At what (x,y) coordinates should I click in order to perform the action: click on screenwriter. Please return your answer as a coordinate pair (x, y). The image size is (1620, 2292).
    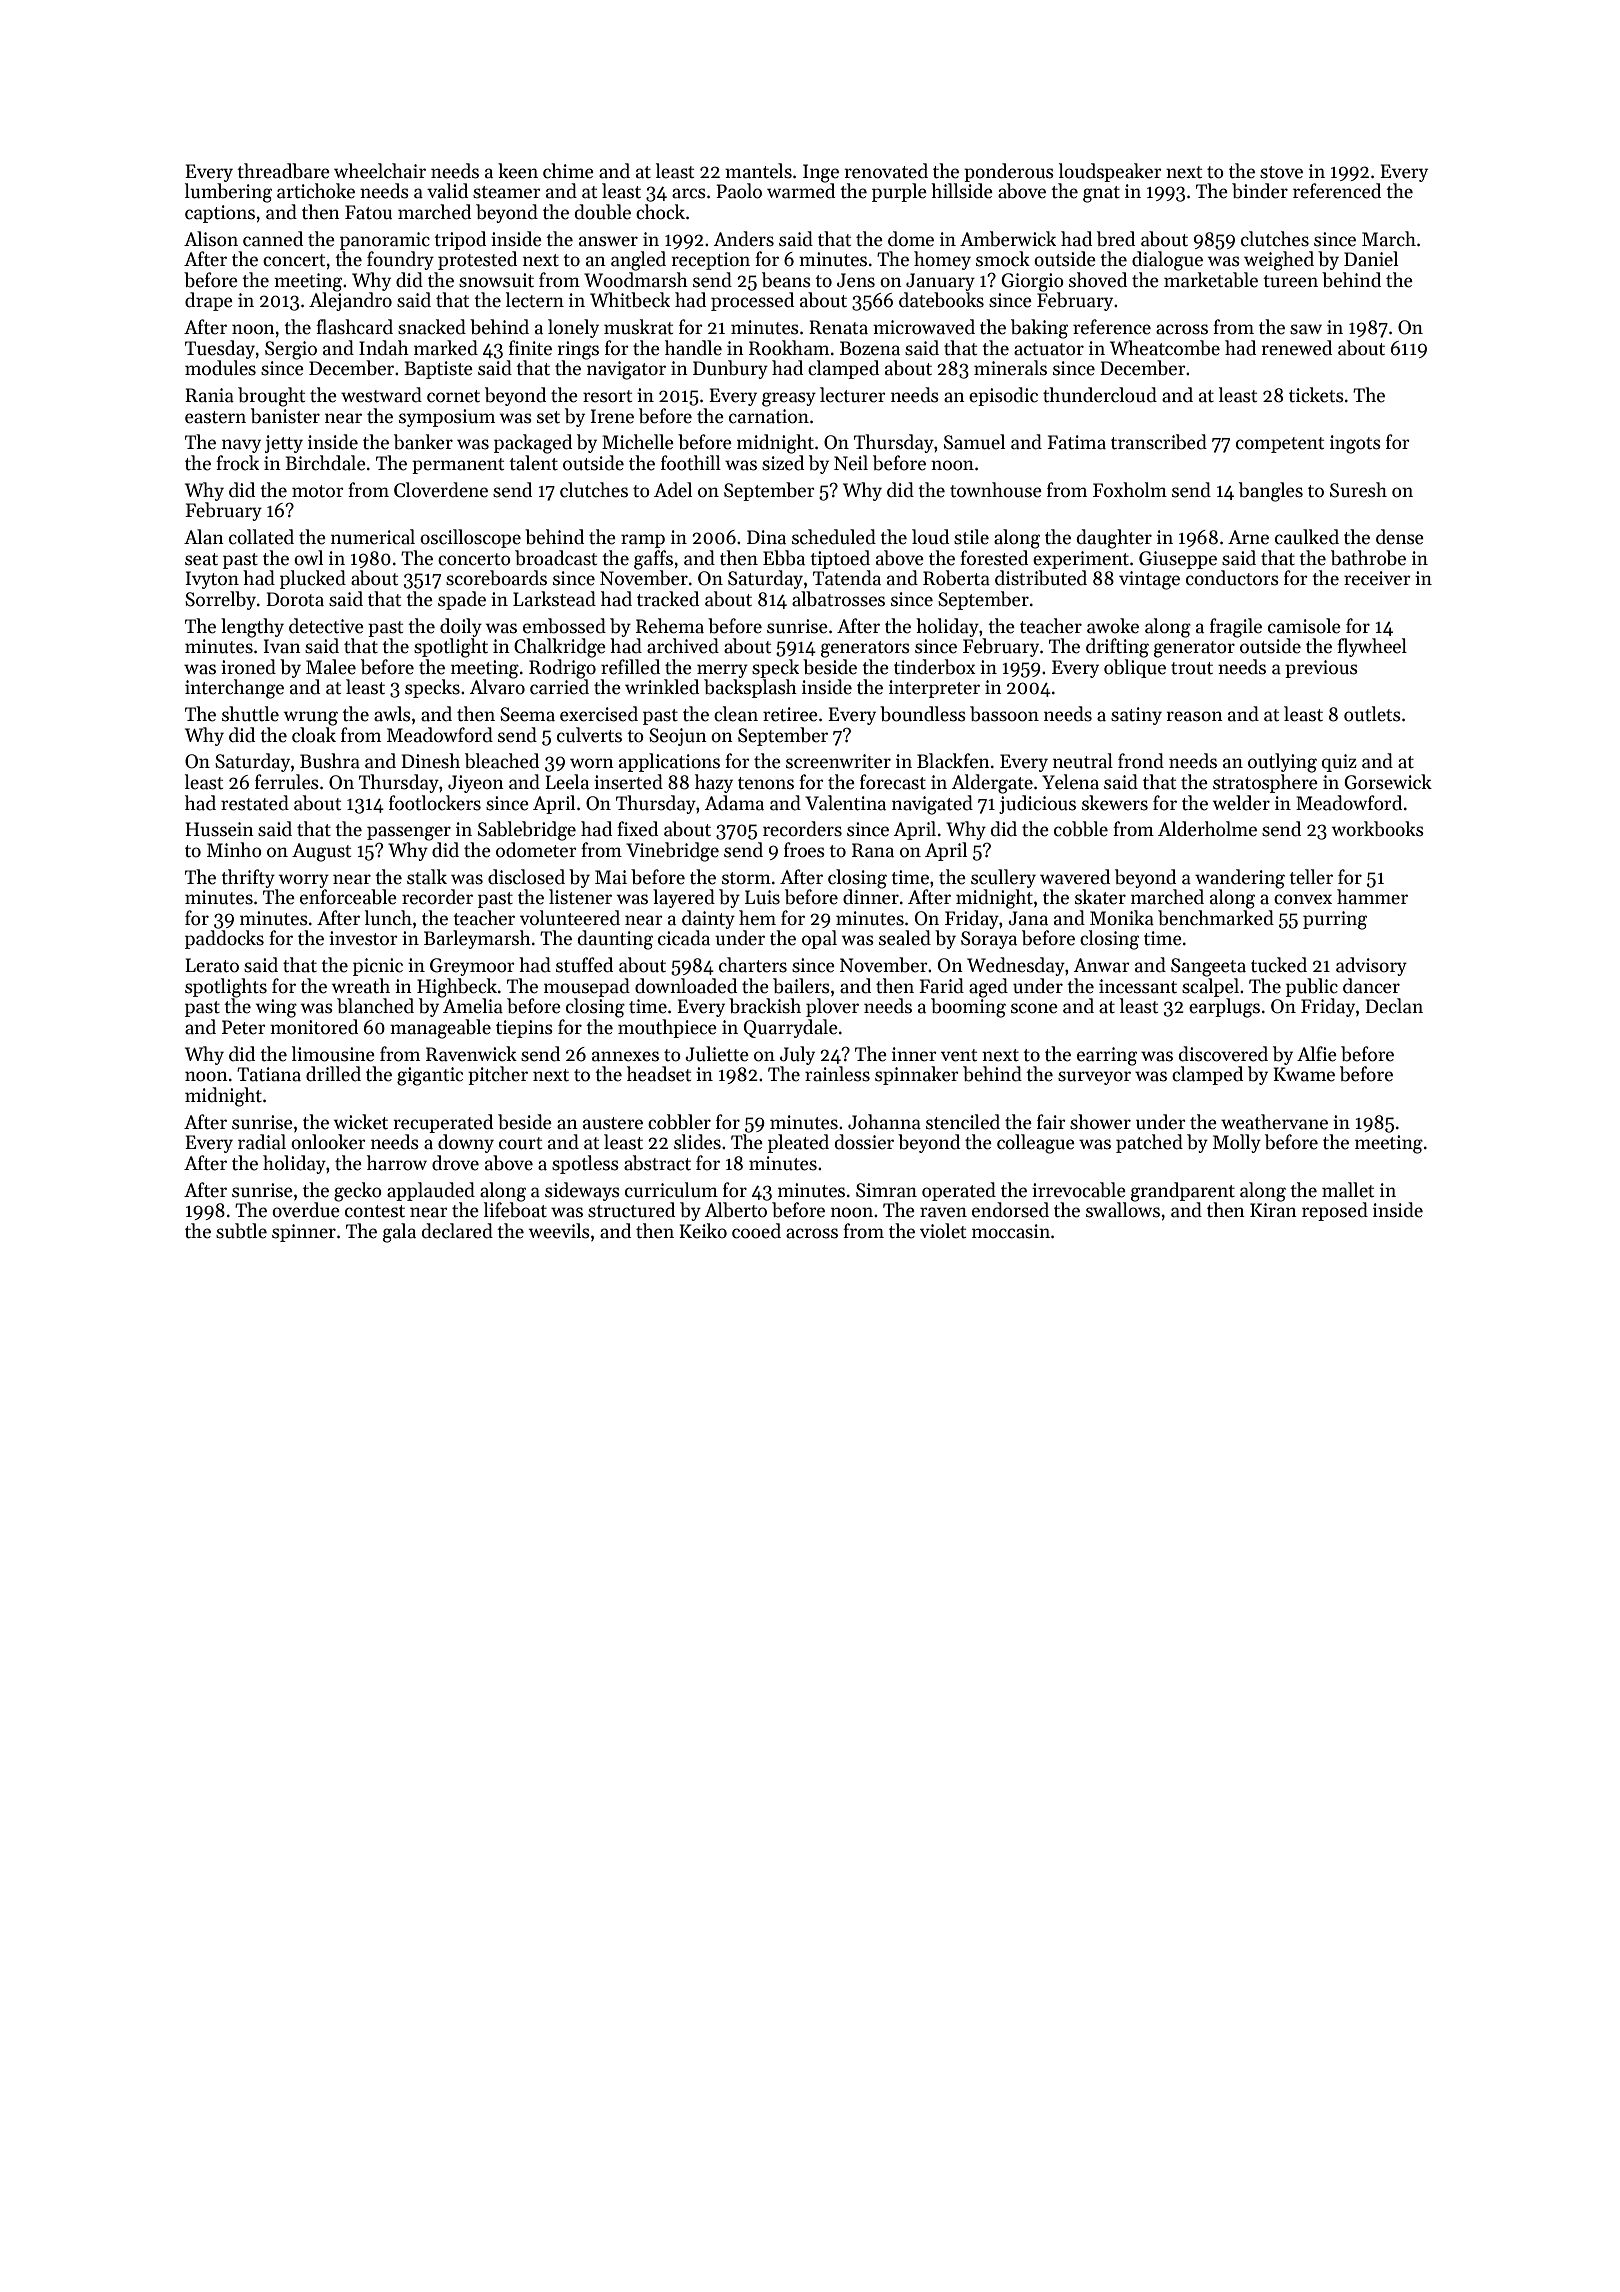
    Looking at the image, I should click on (838, 761).
